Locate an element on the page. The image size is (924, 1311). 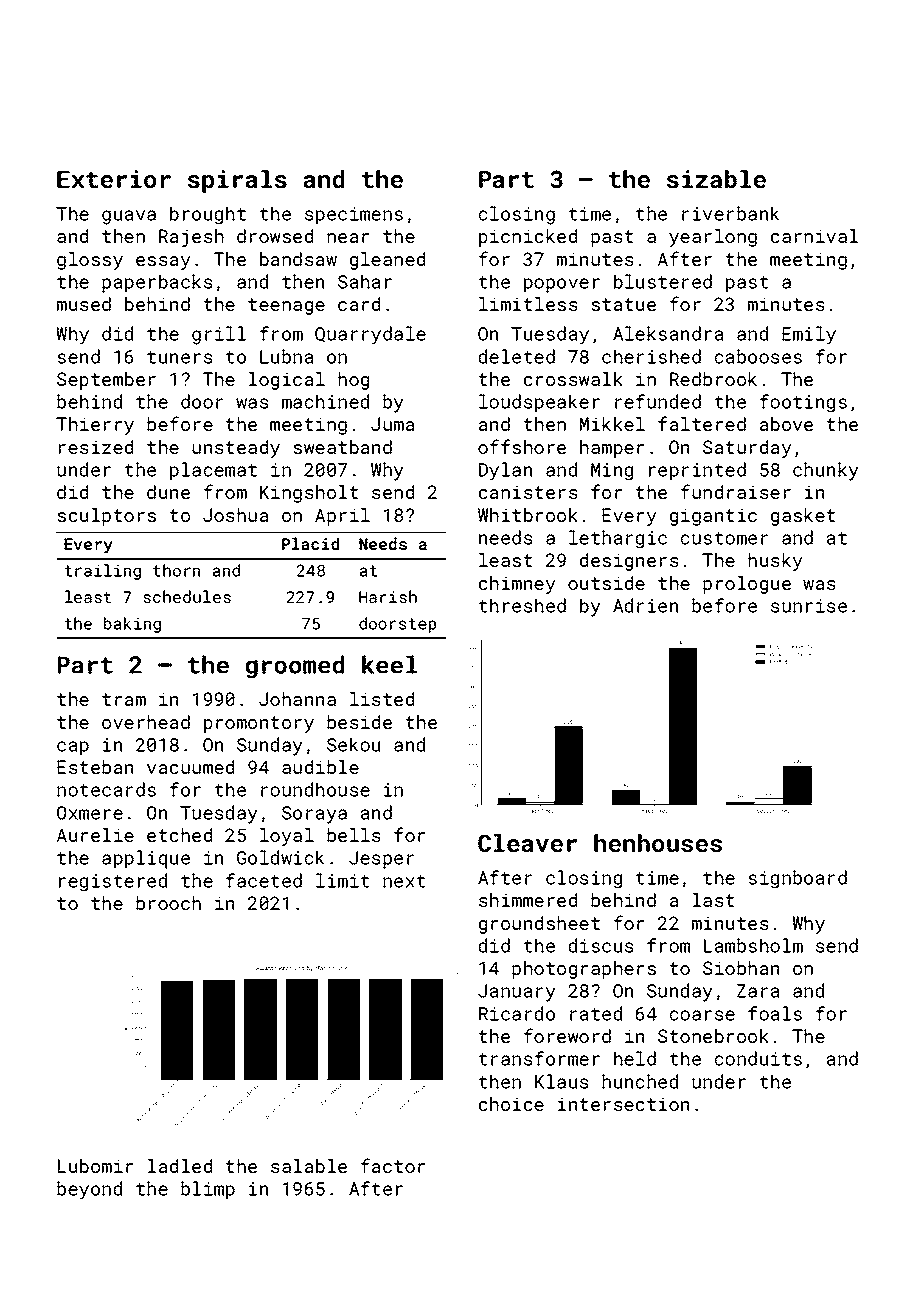
dune is located at coordinates (168, 492).
